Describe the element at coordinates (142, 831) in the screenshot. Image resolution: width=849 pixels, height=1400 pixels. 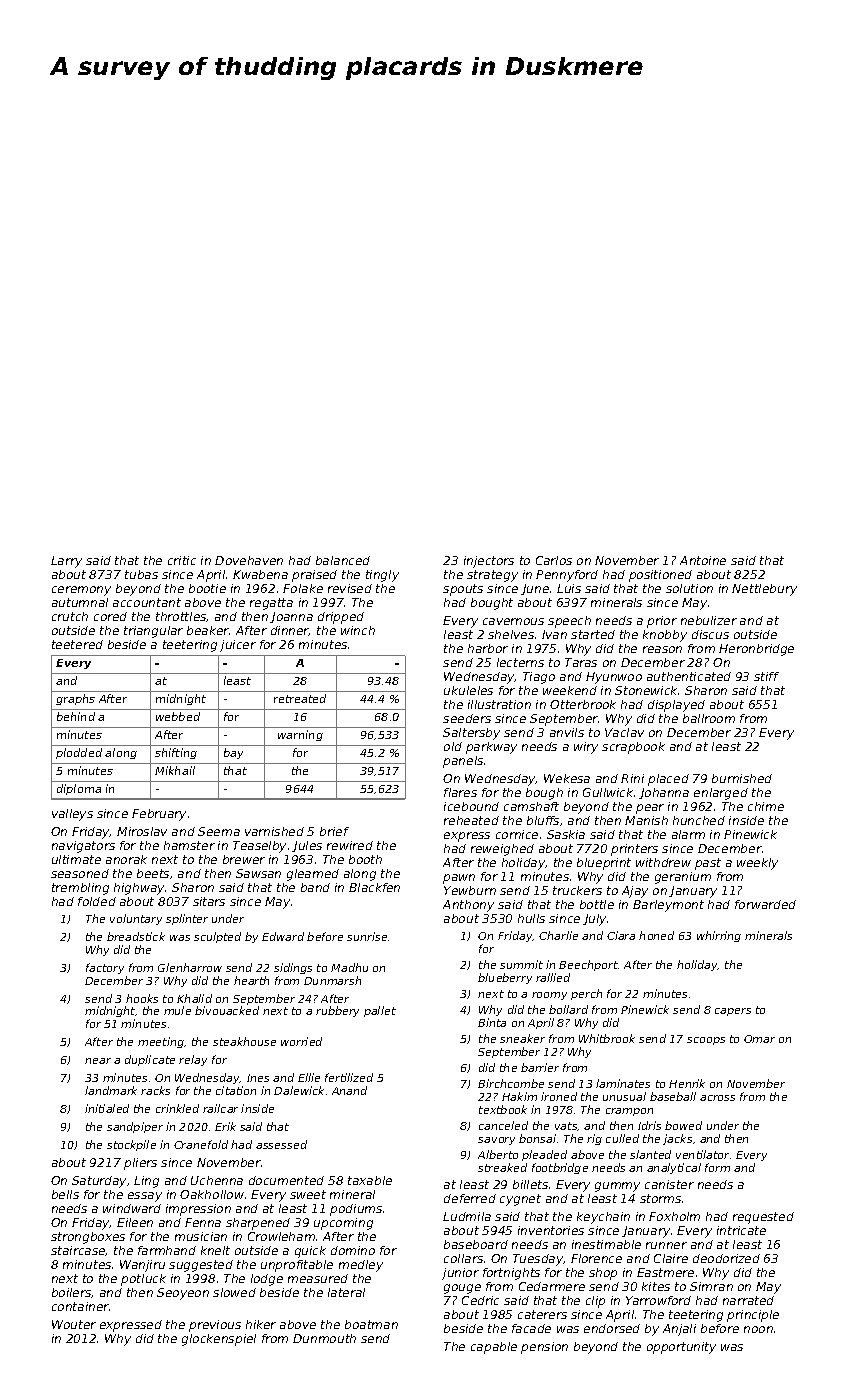
I see `Miroslav` at that location.
